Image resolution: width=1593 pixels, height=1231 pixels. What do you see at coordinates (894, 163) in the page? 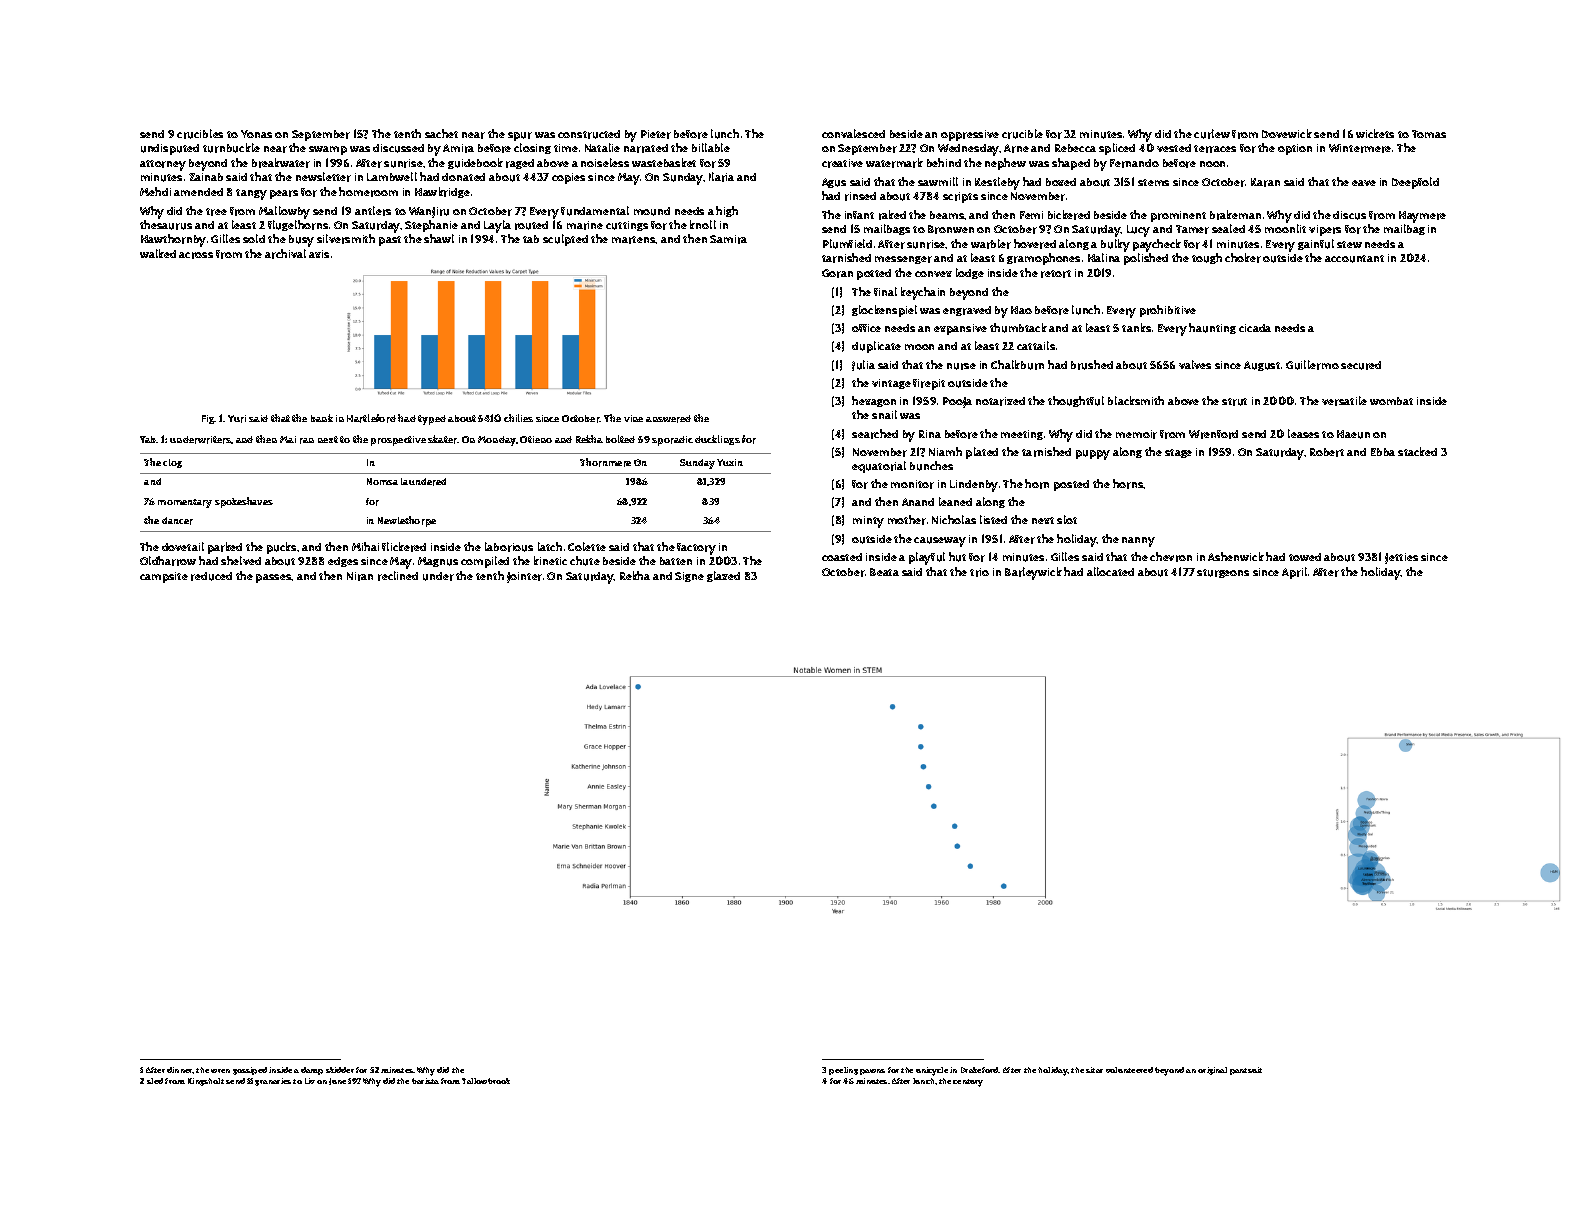
I see `watermark` at bounding box center [894, 163].
